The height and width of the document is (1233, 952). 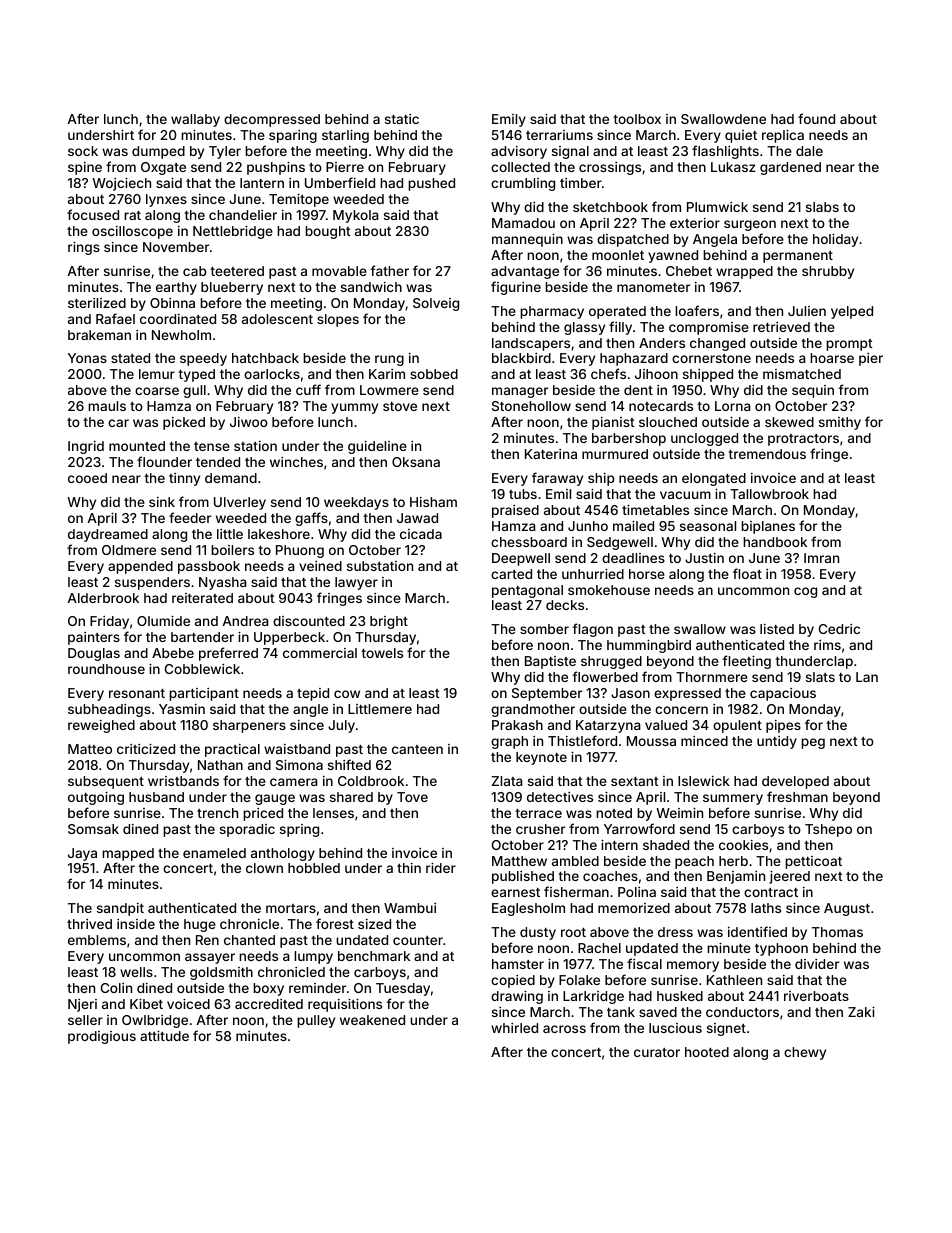 What do you see at coordinates (204, 694) in the document?
I see `participant` at bounding box center [204, 694].
